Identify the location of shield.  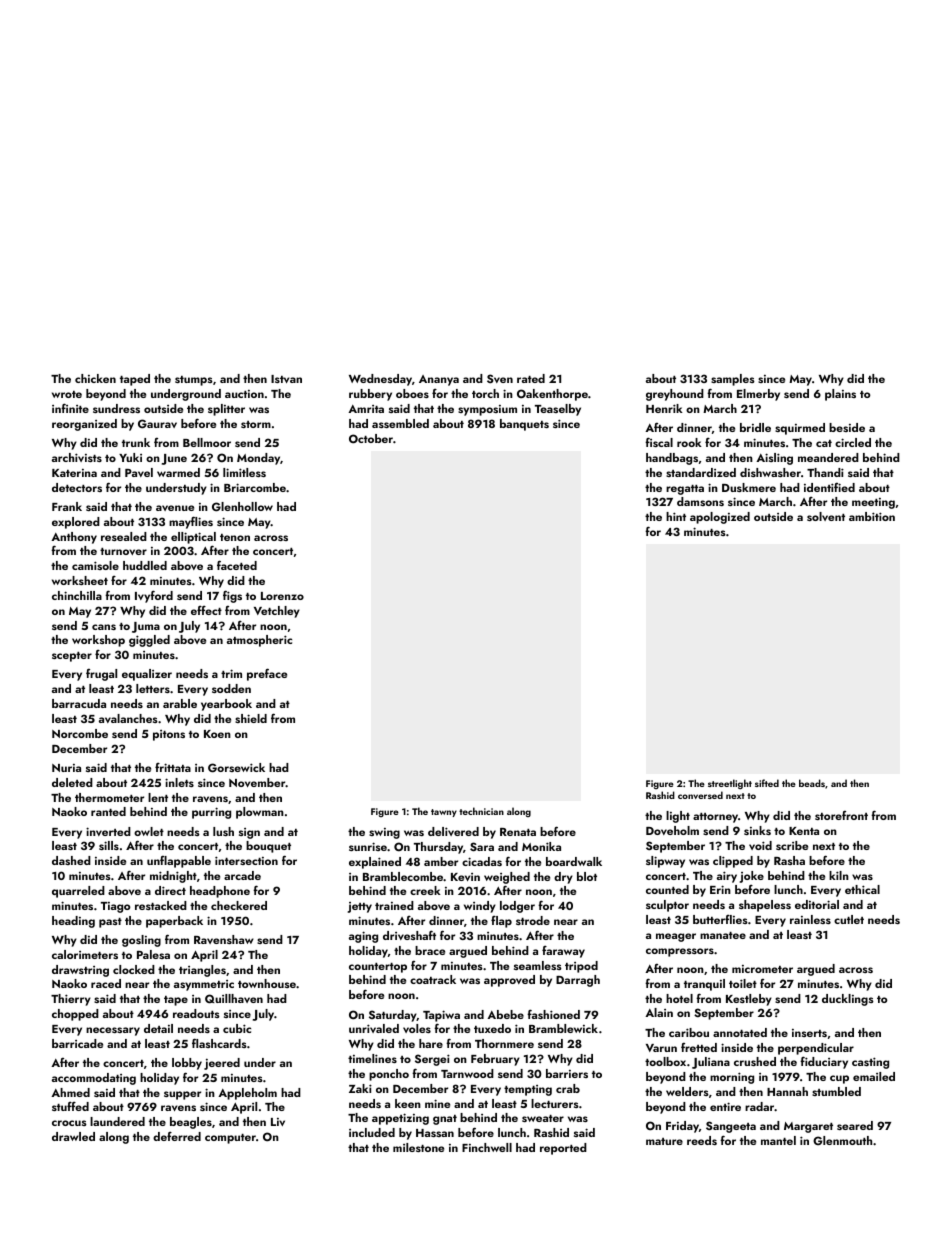
(251, 718).
